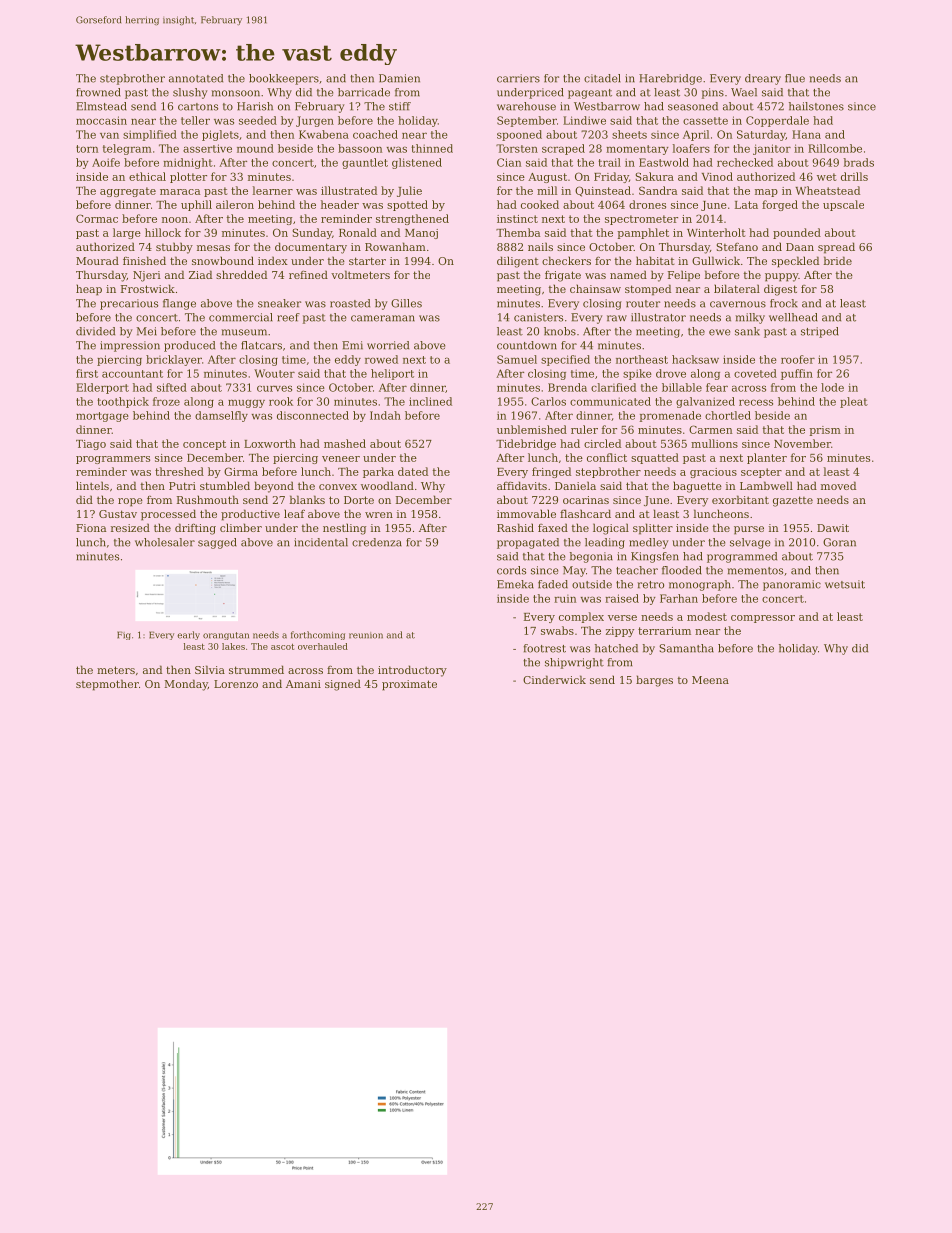 This screenshot has width=952, height=1233. Describe the element at coordinates (563, 149) in the screenshot. I see `scraped` at that location.
